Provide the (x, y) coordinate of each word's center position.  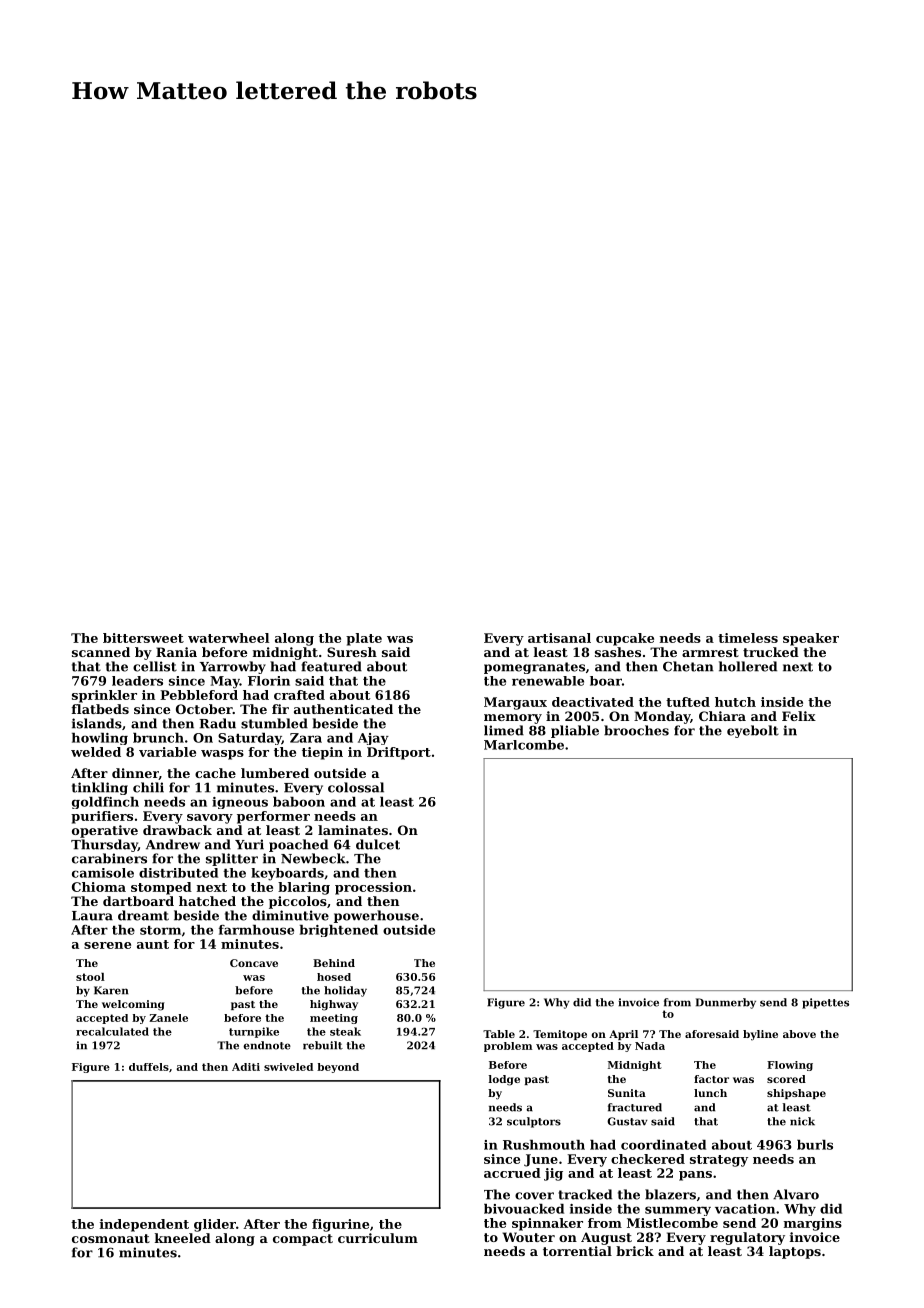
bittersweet (143, 638)
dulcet (378, 844)
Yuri (249, 844)
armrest (710, 652)
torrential (577, 1251)
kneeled (183, 1238)
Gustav (627, 1121)
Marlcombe (524, 745)
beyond (338, 1068)
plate (364, 639)
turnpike (254, 1032)
